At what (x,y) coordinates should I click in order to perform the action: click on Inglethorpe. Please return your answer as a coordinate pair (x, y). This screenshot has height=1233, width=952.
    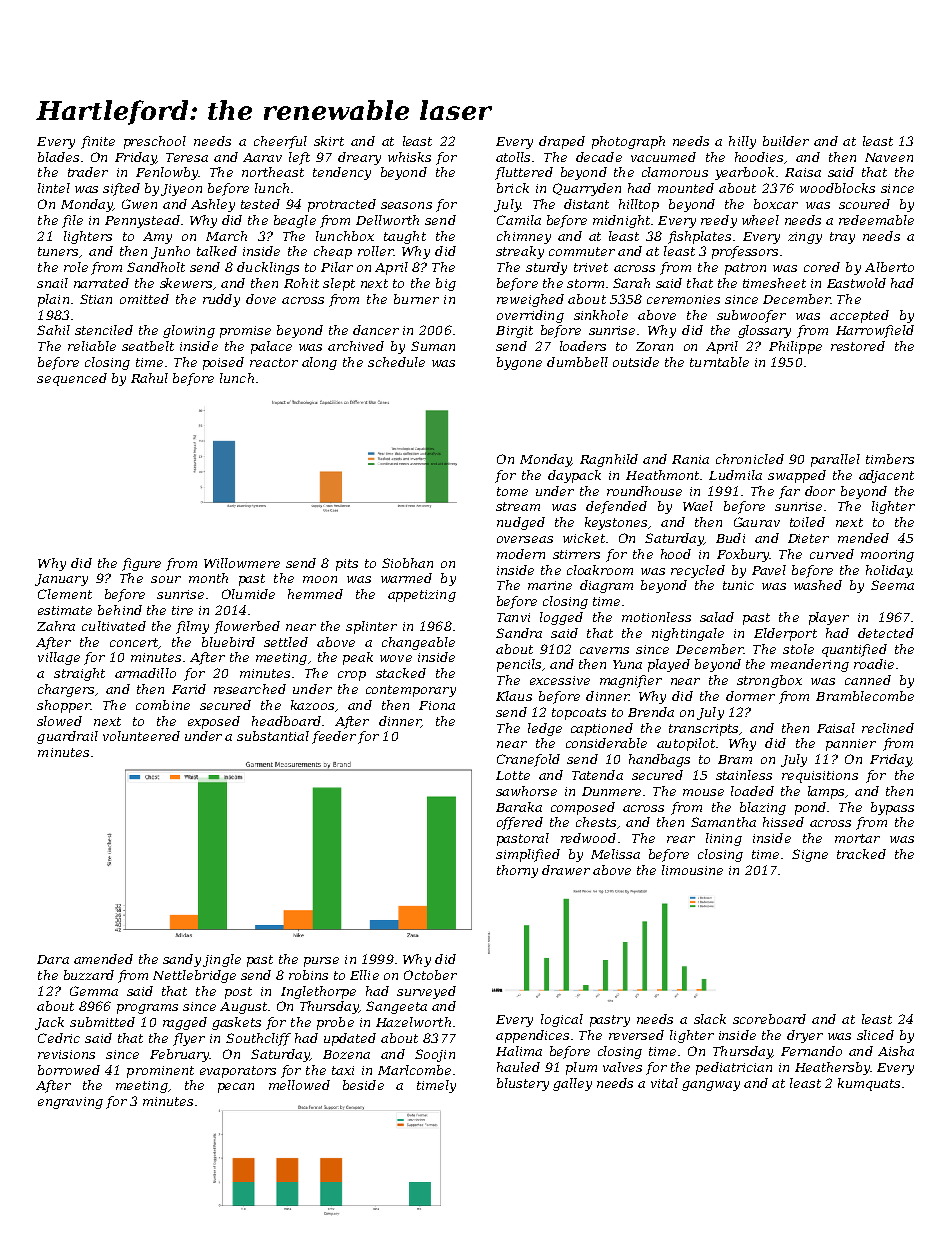
    Looking at the image, I should click on (318, 992).
